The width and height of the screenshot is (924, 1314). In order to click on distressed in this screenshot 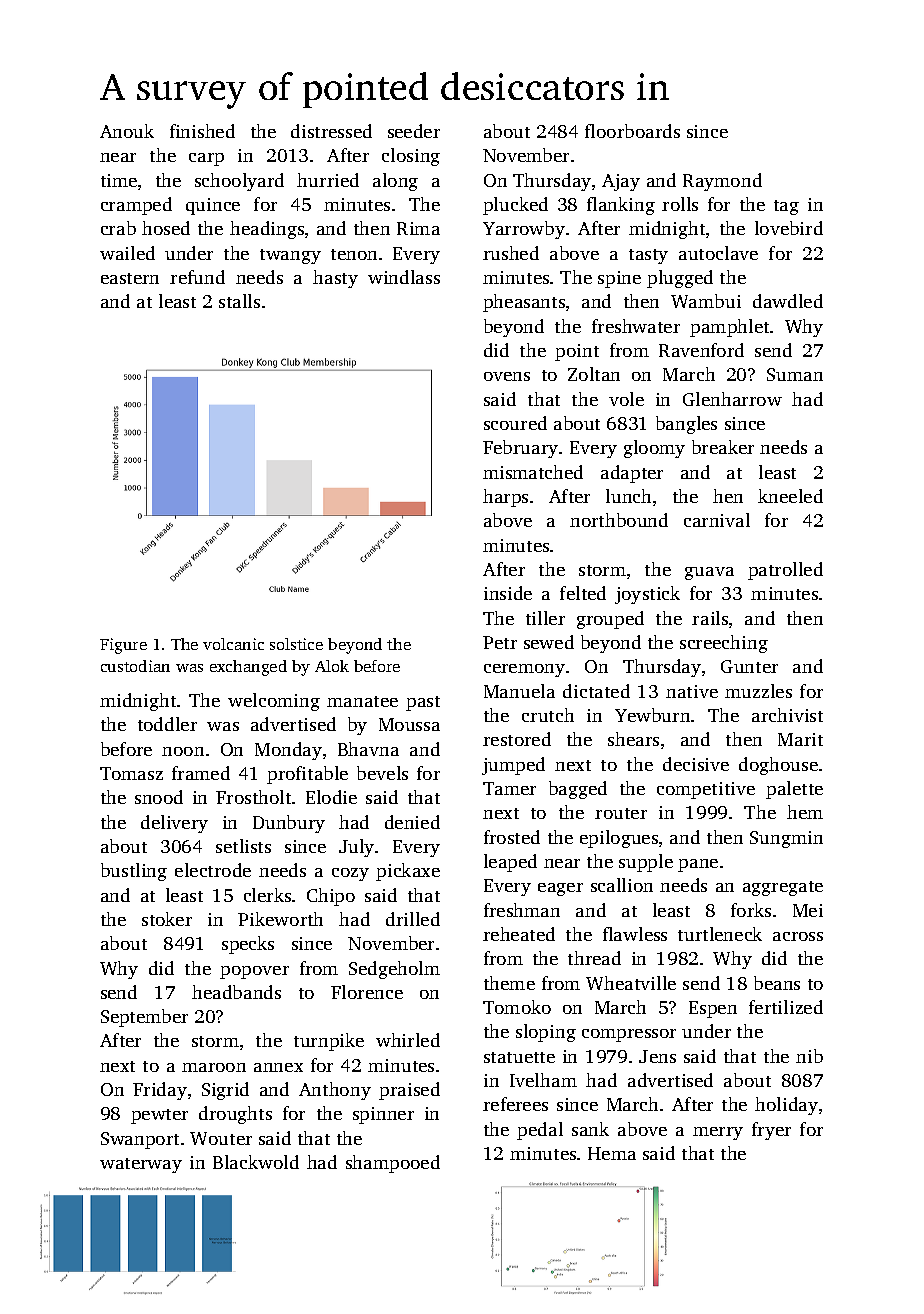, I will do `click(331, 131)`.
